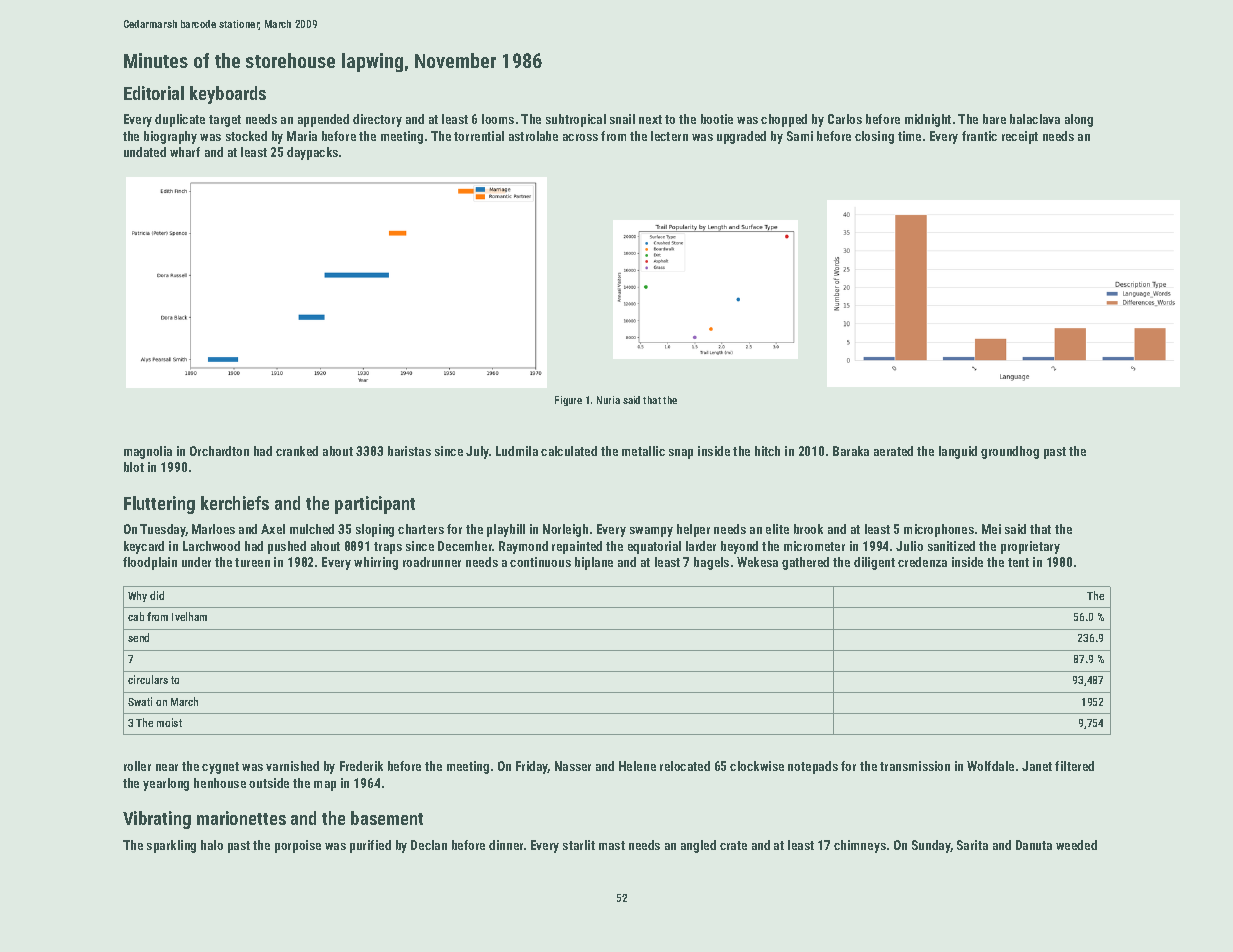 Image resolution: width=1233 pixels, height=952 pixels. I want to click on participant, so click(375, 505).
